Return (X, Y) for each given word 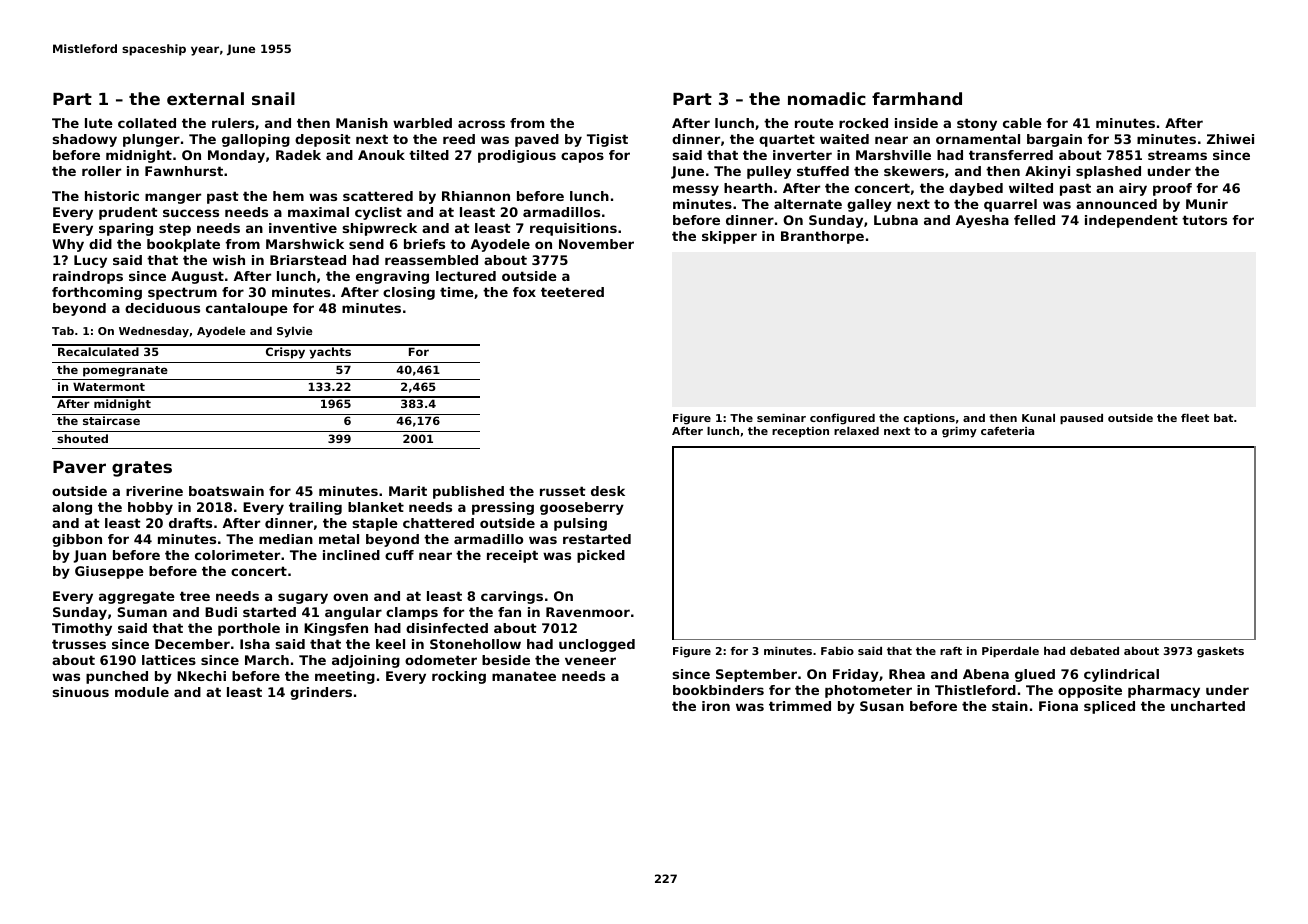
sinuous (81, 692)
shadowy (85, 140)
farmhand (917, 98)
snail (273, 98)
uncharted (1208, 706)
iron (716, 706)
